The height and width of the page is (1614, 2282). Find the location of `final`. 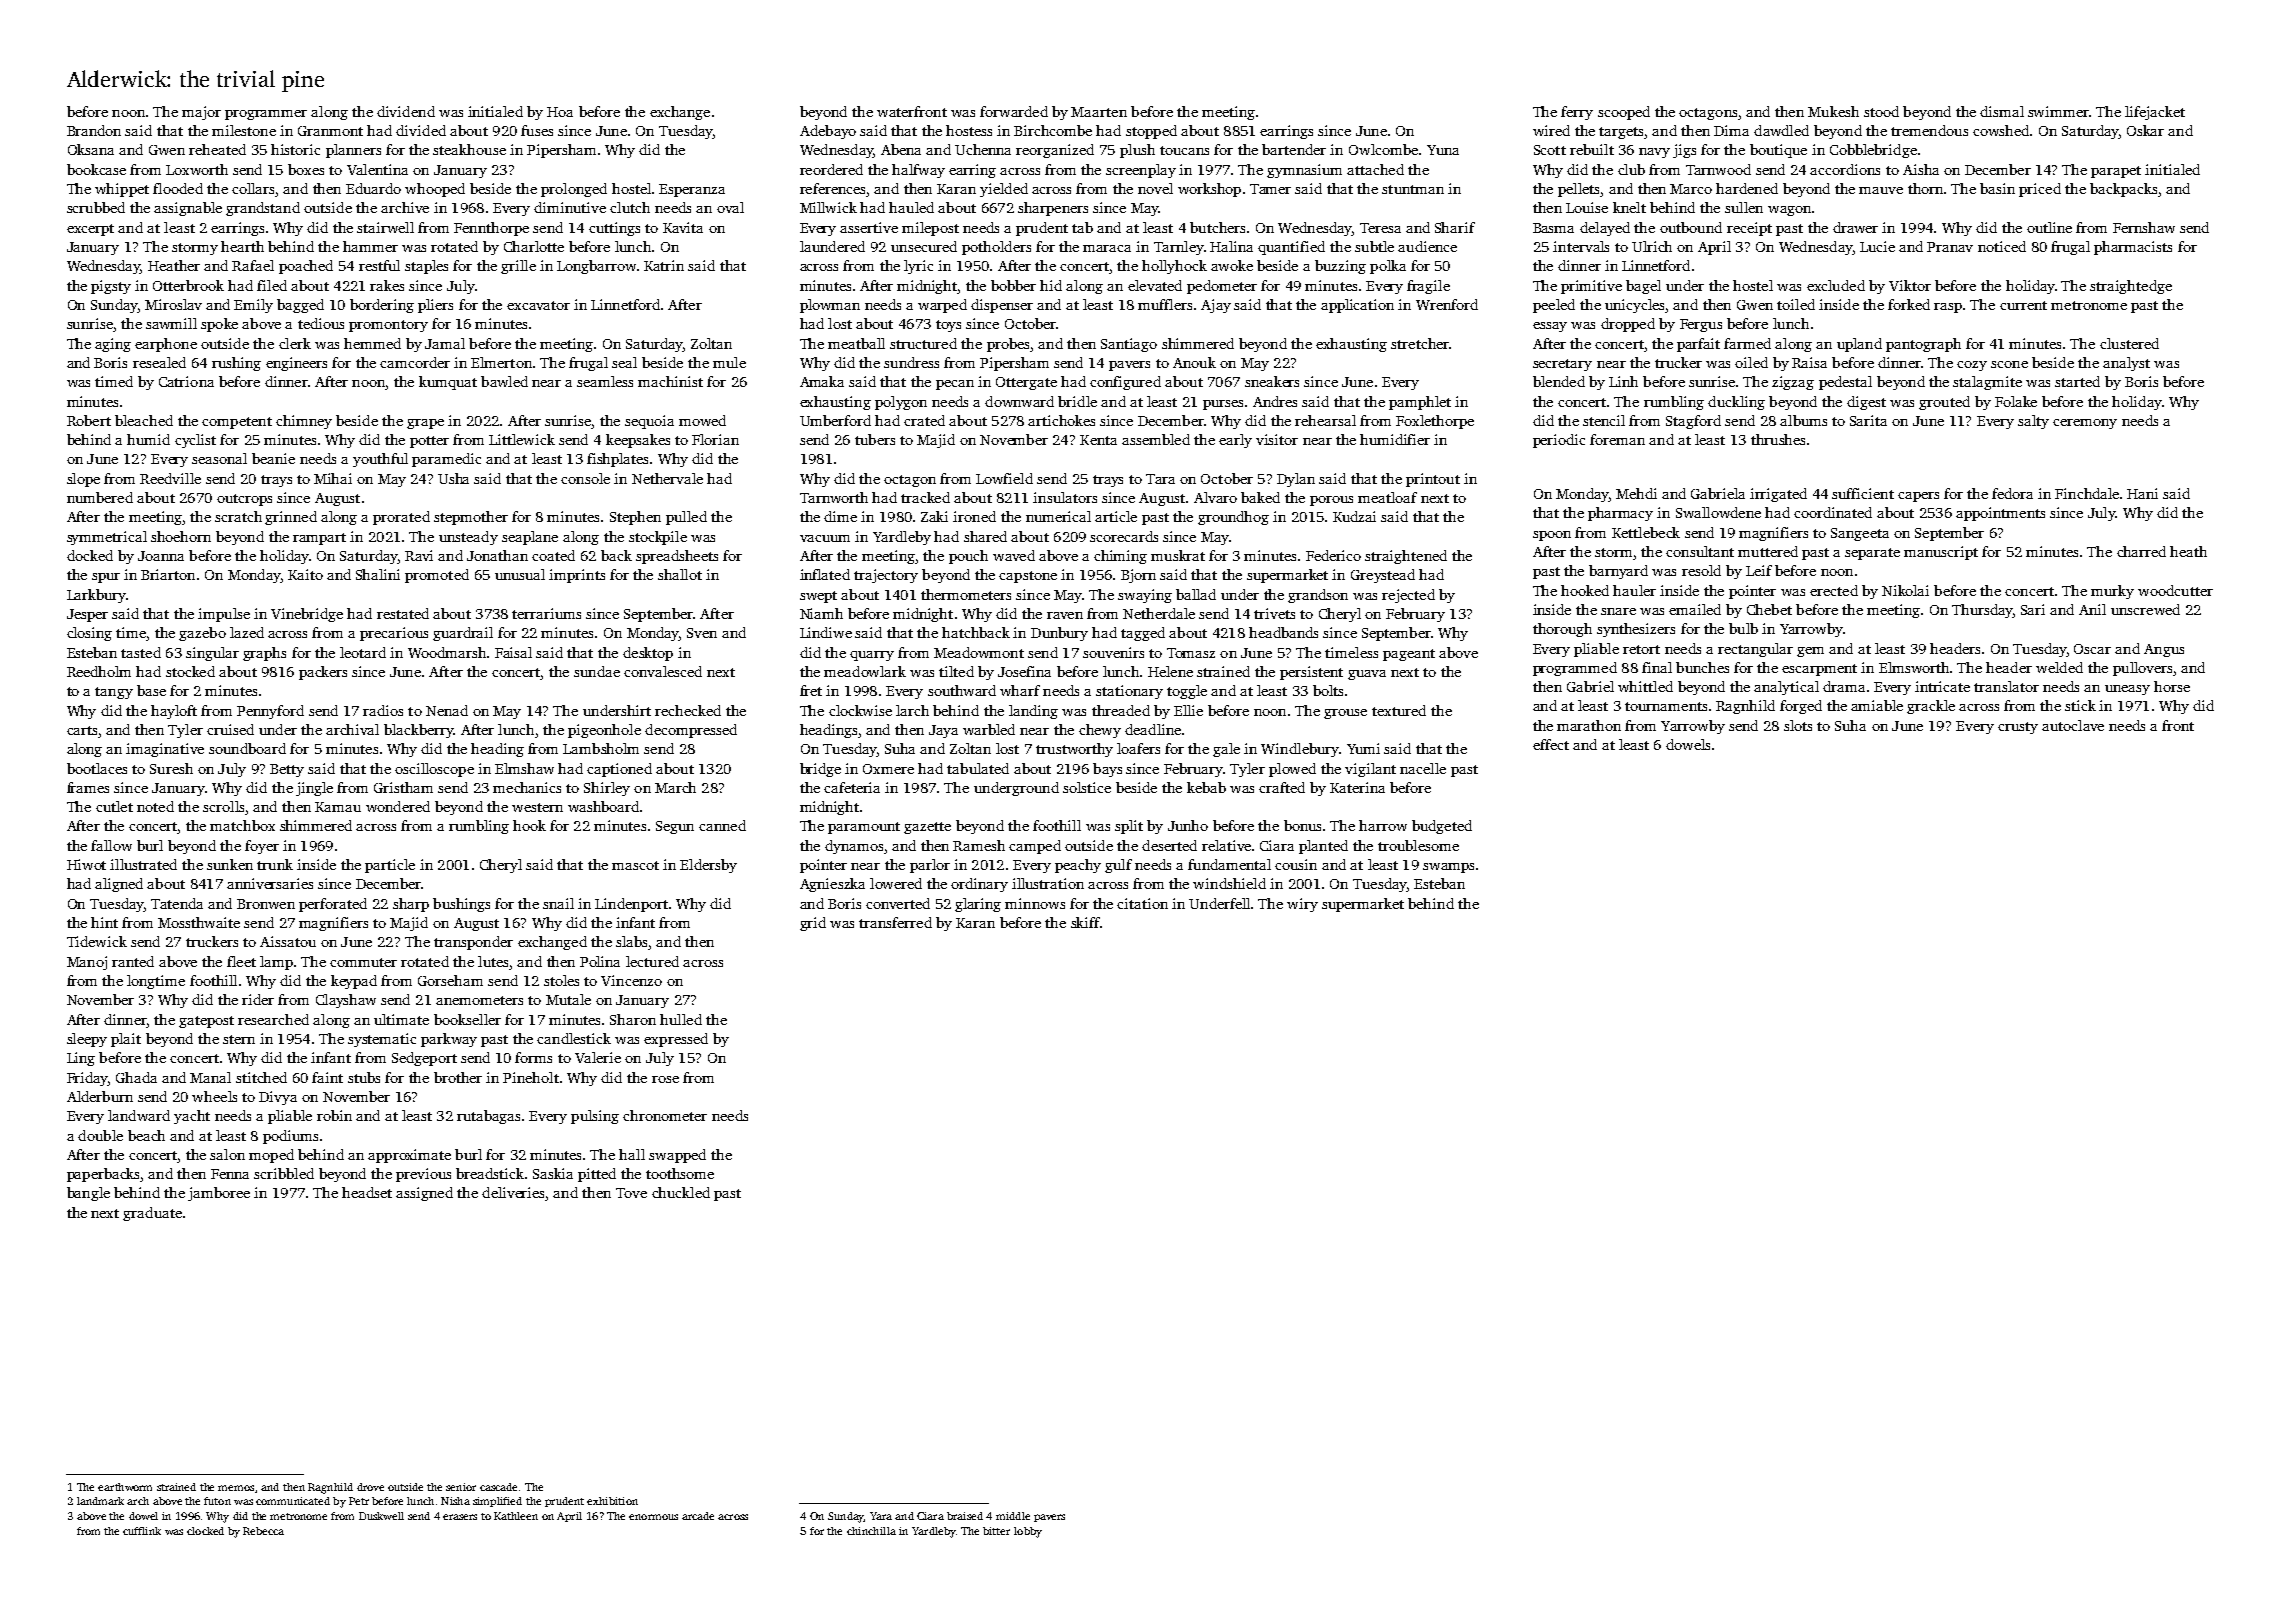

final is located at coordinates (1657, 667).
